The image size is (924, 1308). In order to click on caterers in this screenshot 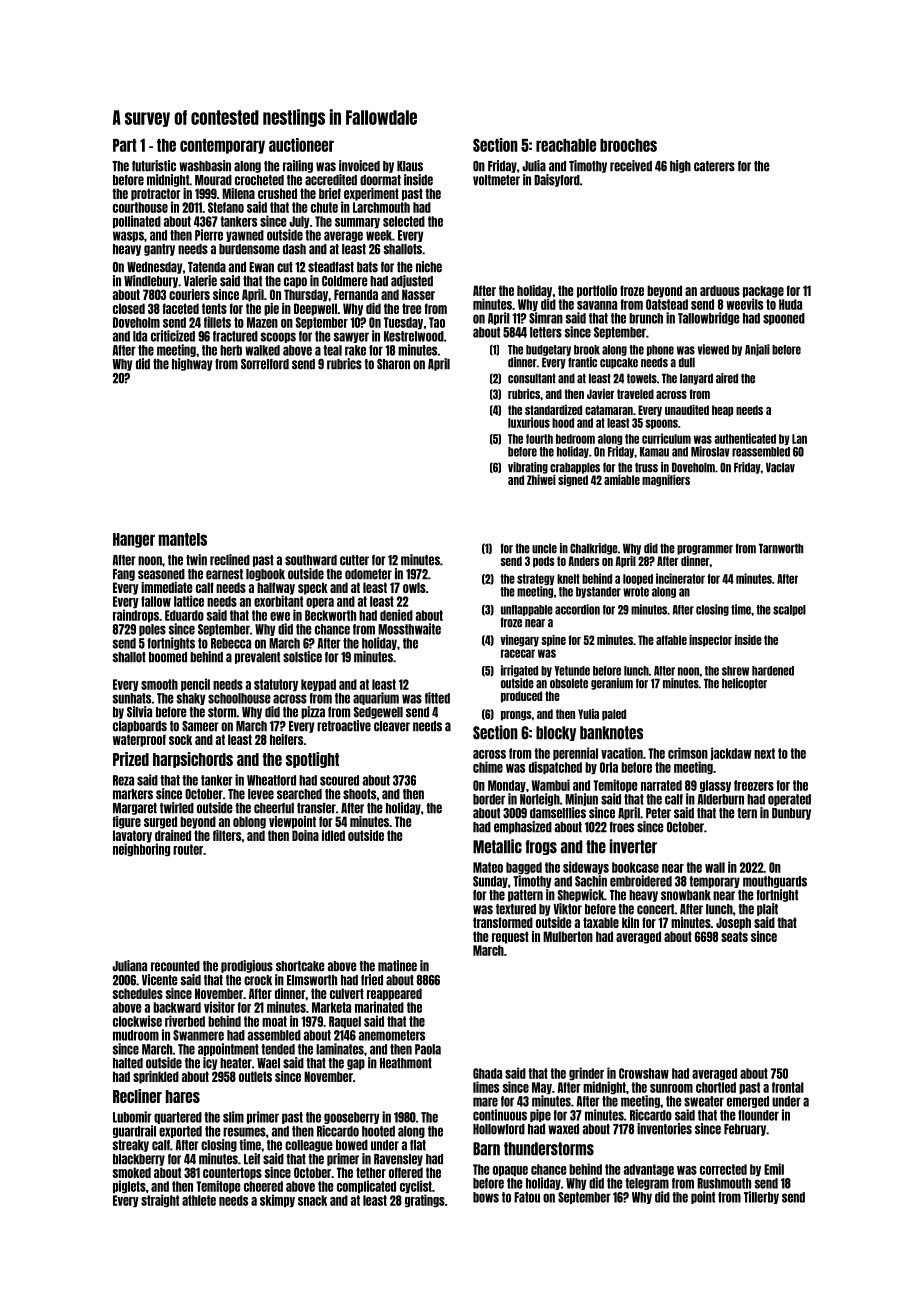, I will do `click(714, 166)`.
